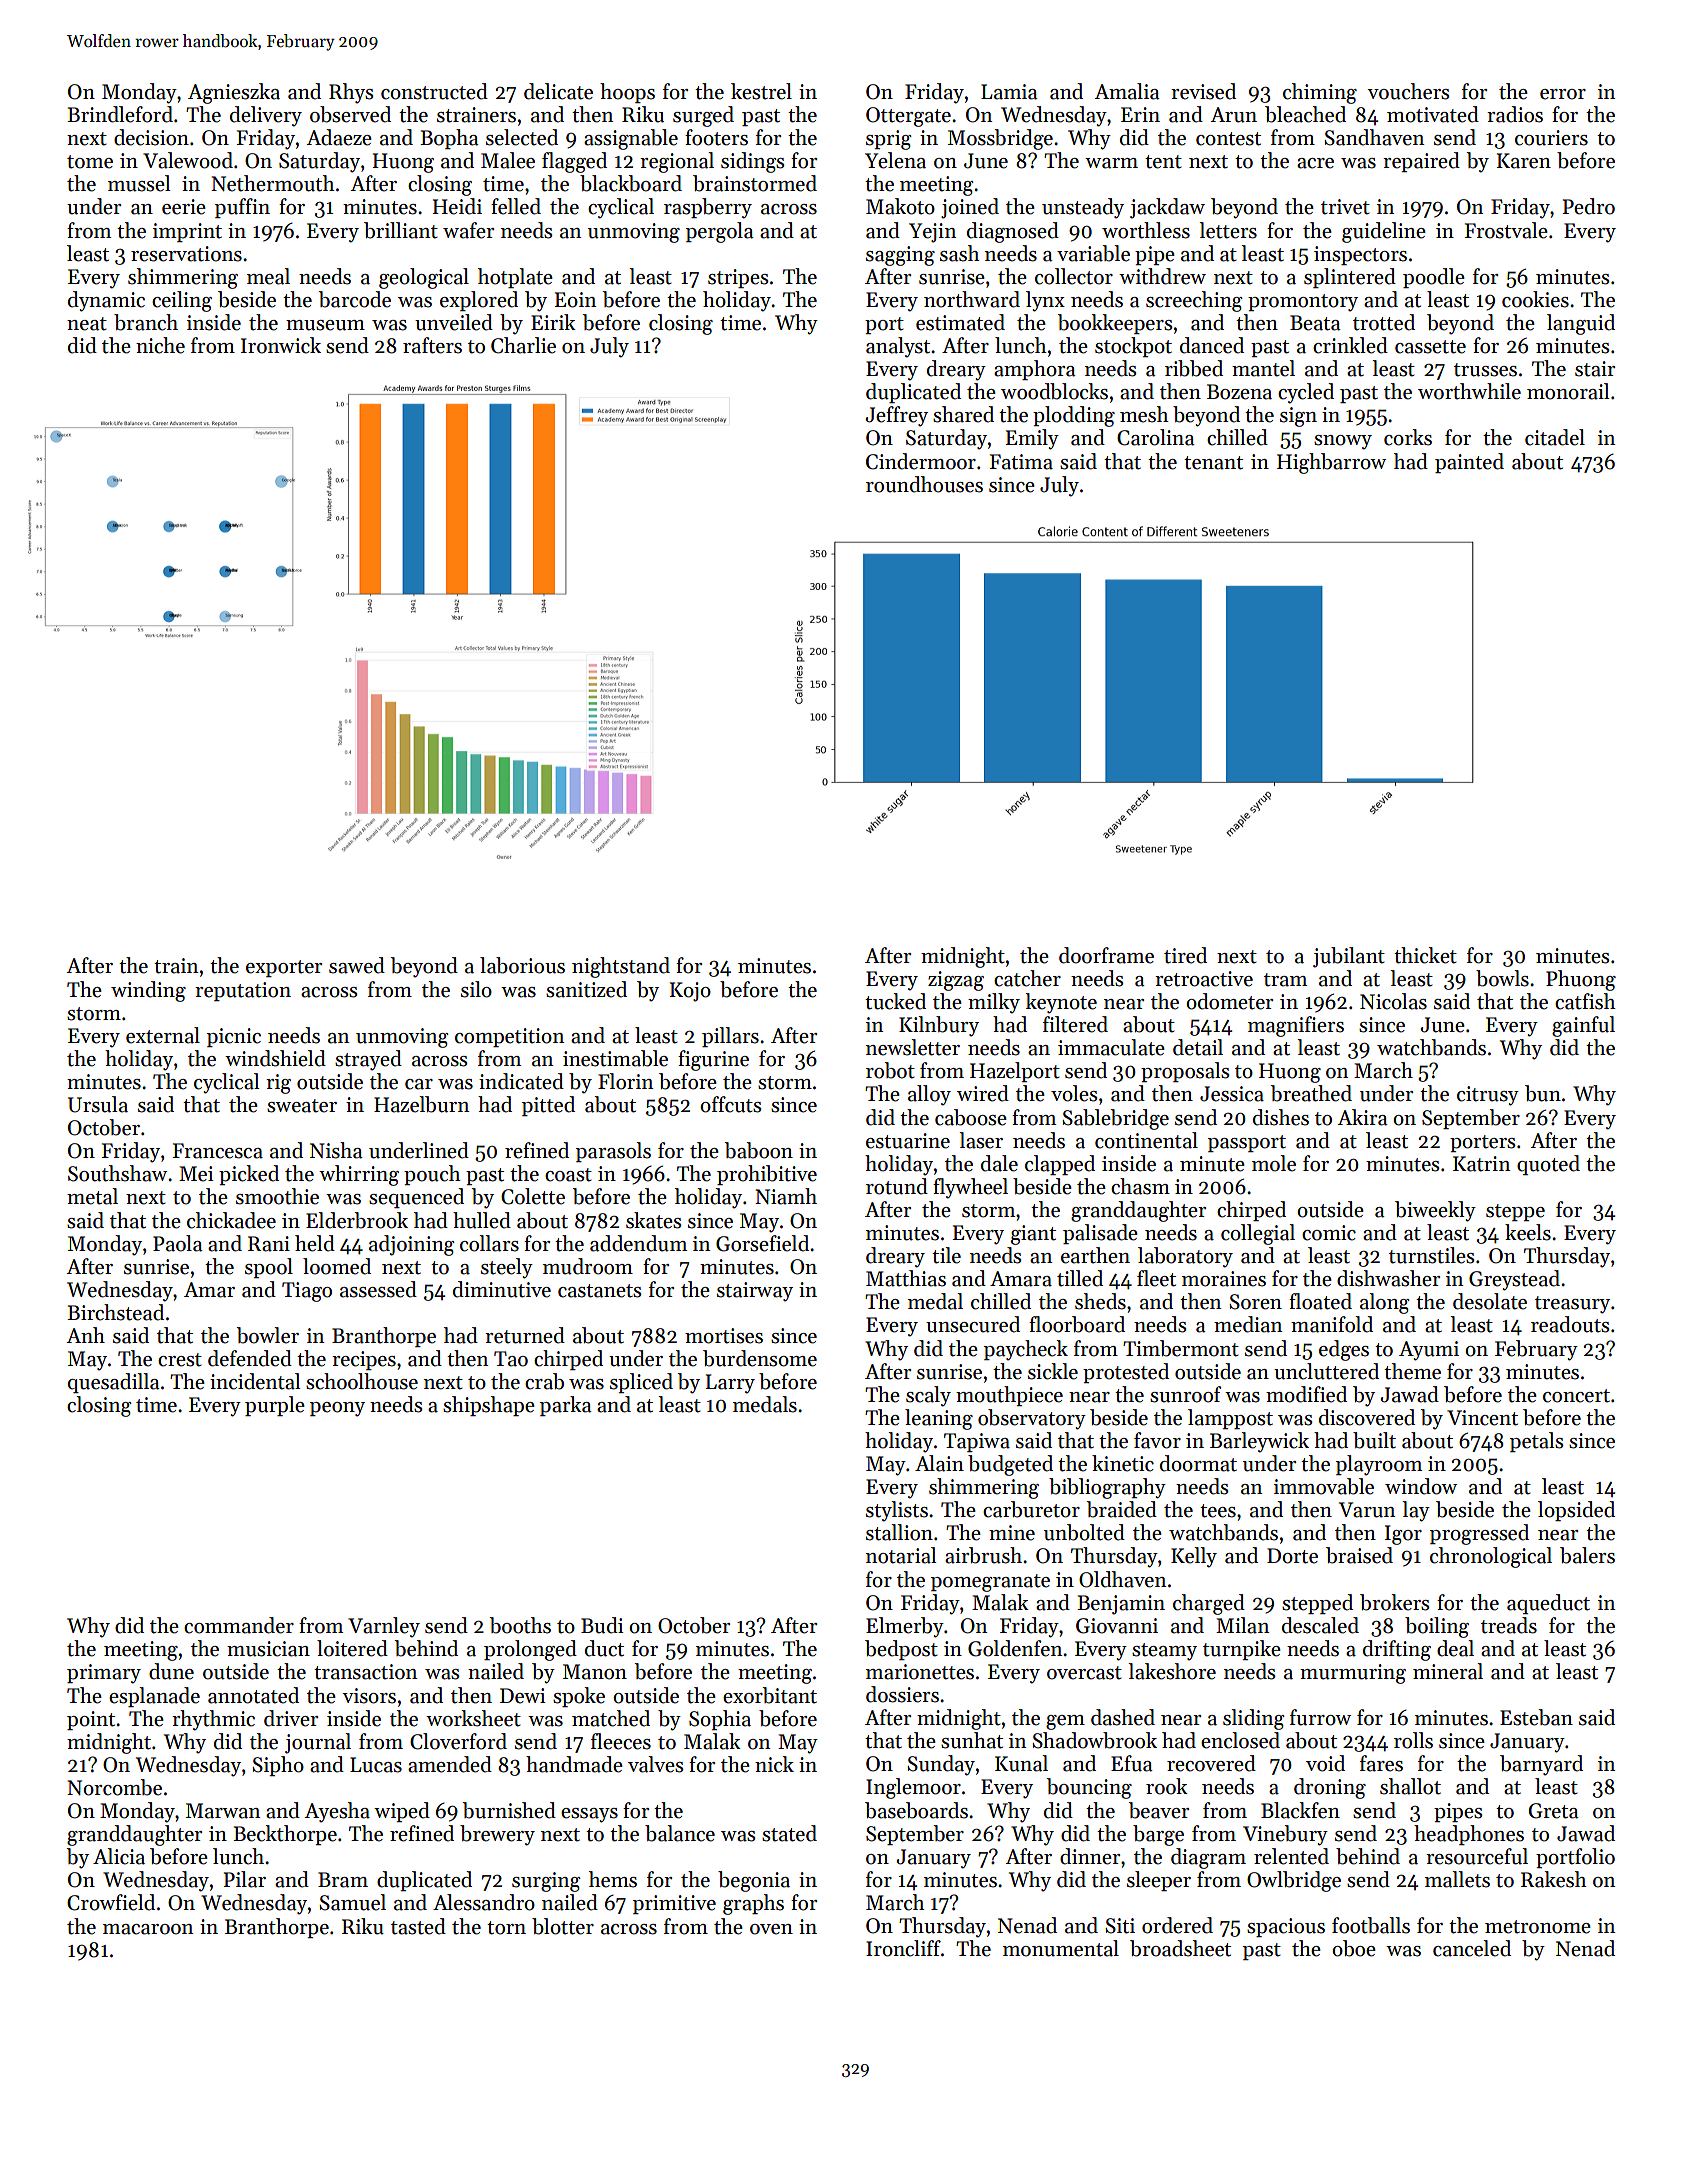 Image resolution: width=1683 pixels, height=2178 pixels. Describe the element at coordinates (497, 1835) in the screenshot. I see `brewery` at that location.
